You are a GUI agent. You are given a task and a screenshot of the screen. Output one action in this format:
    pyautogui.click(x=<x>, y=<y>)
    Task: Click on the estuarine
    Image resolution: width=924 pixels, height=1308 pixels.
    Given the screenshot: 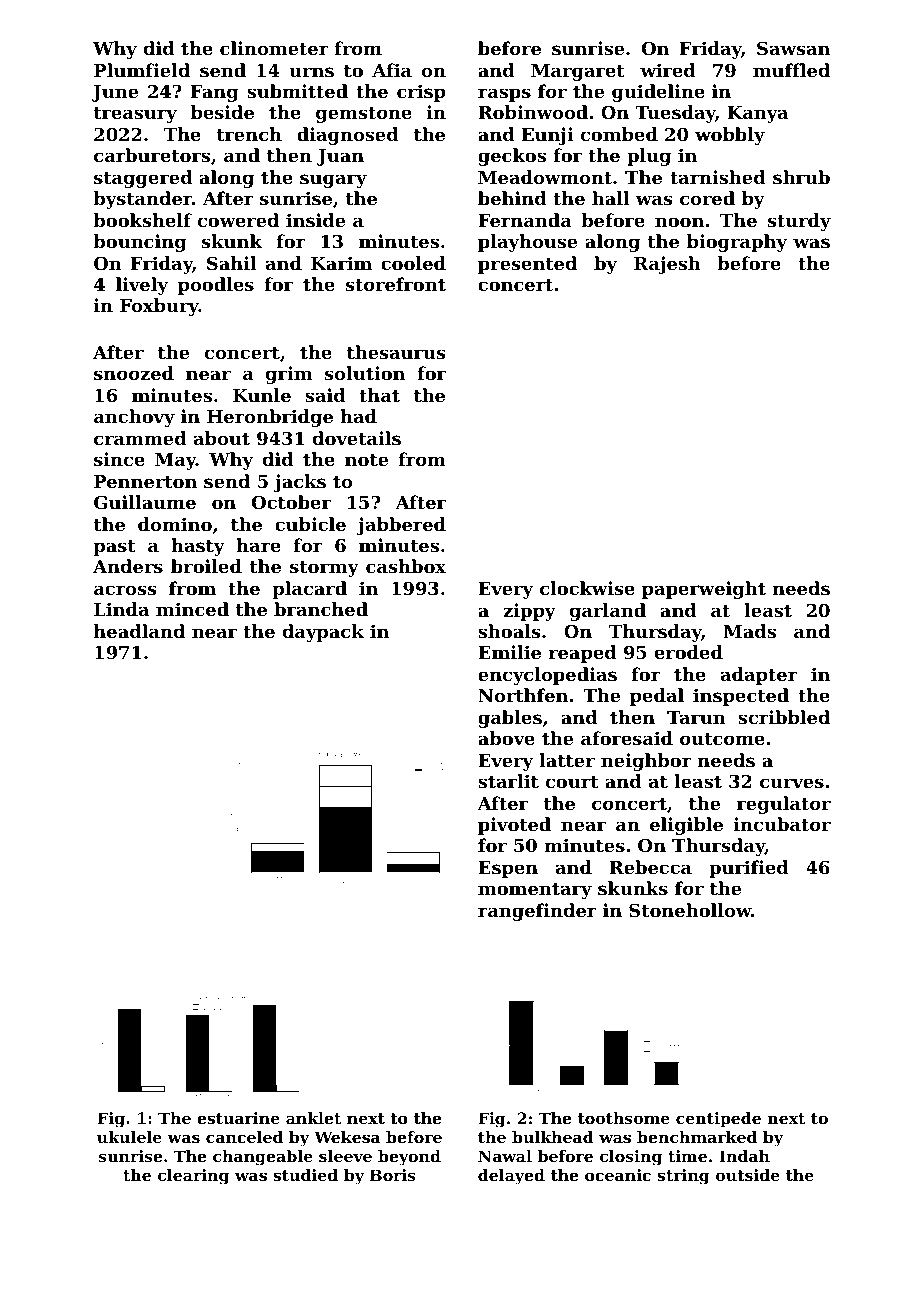 What is the action you would take?
    pyautogui.click(x=238, y=1118)
